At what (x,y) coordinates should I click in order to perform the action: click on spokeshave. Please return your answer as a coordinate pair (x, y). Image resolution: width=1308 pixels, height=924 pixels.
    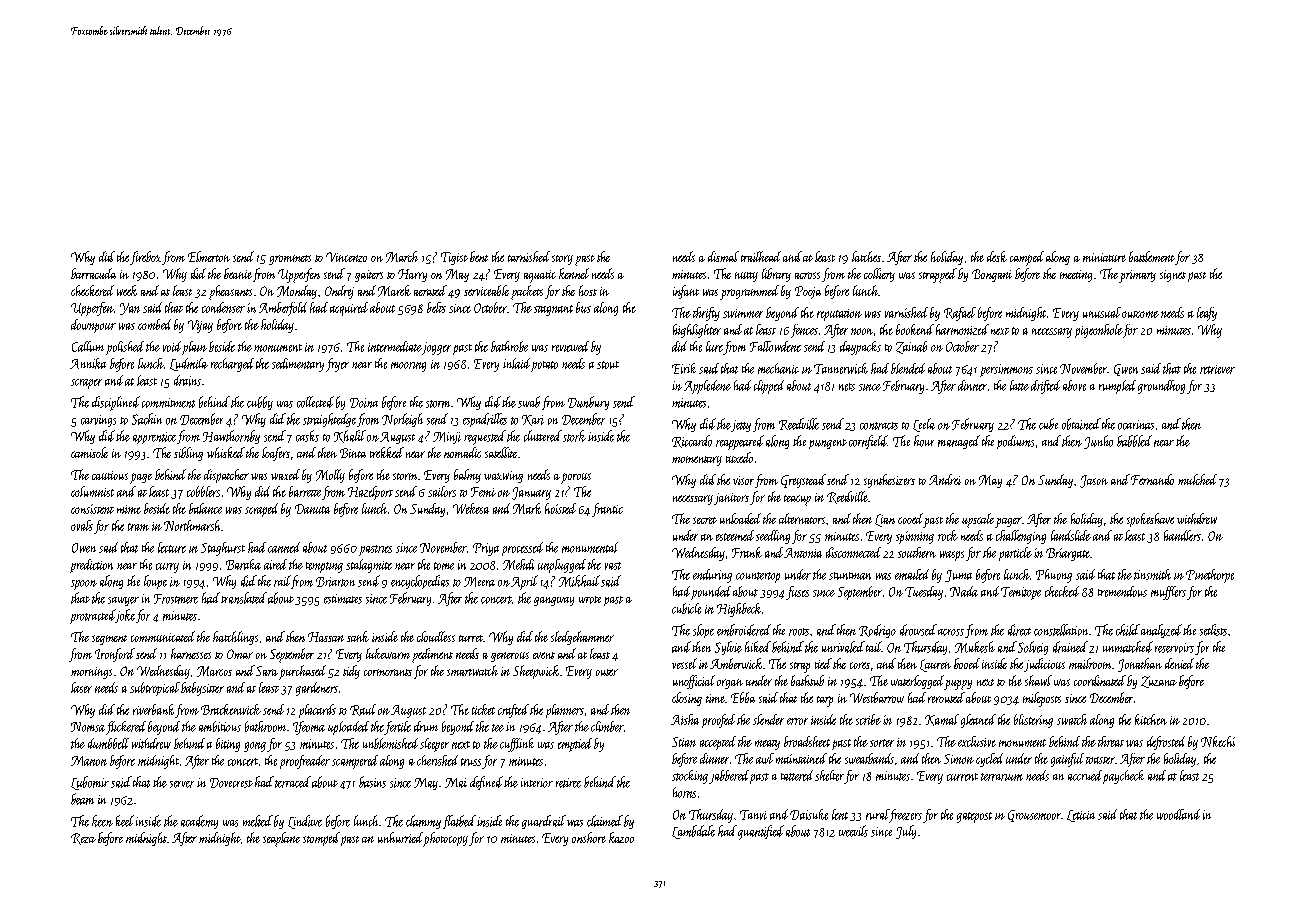
    Looking at the image, I should click on (1150, 520).
